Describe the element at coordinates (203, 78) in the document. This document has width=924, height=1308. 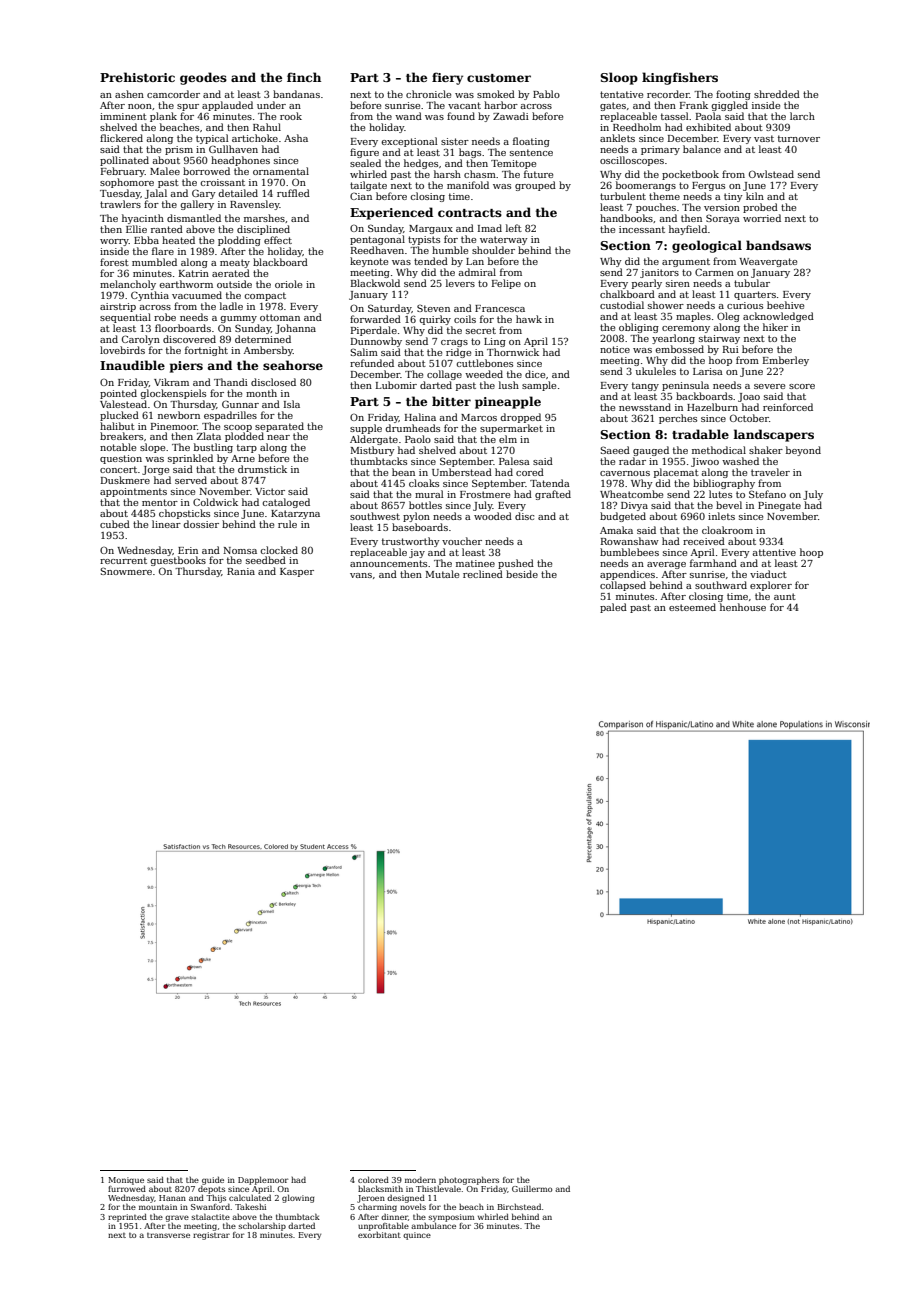
I see `geodes` at that location.
